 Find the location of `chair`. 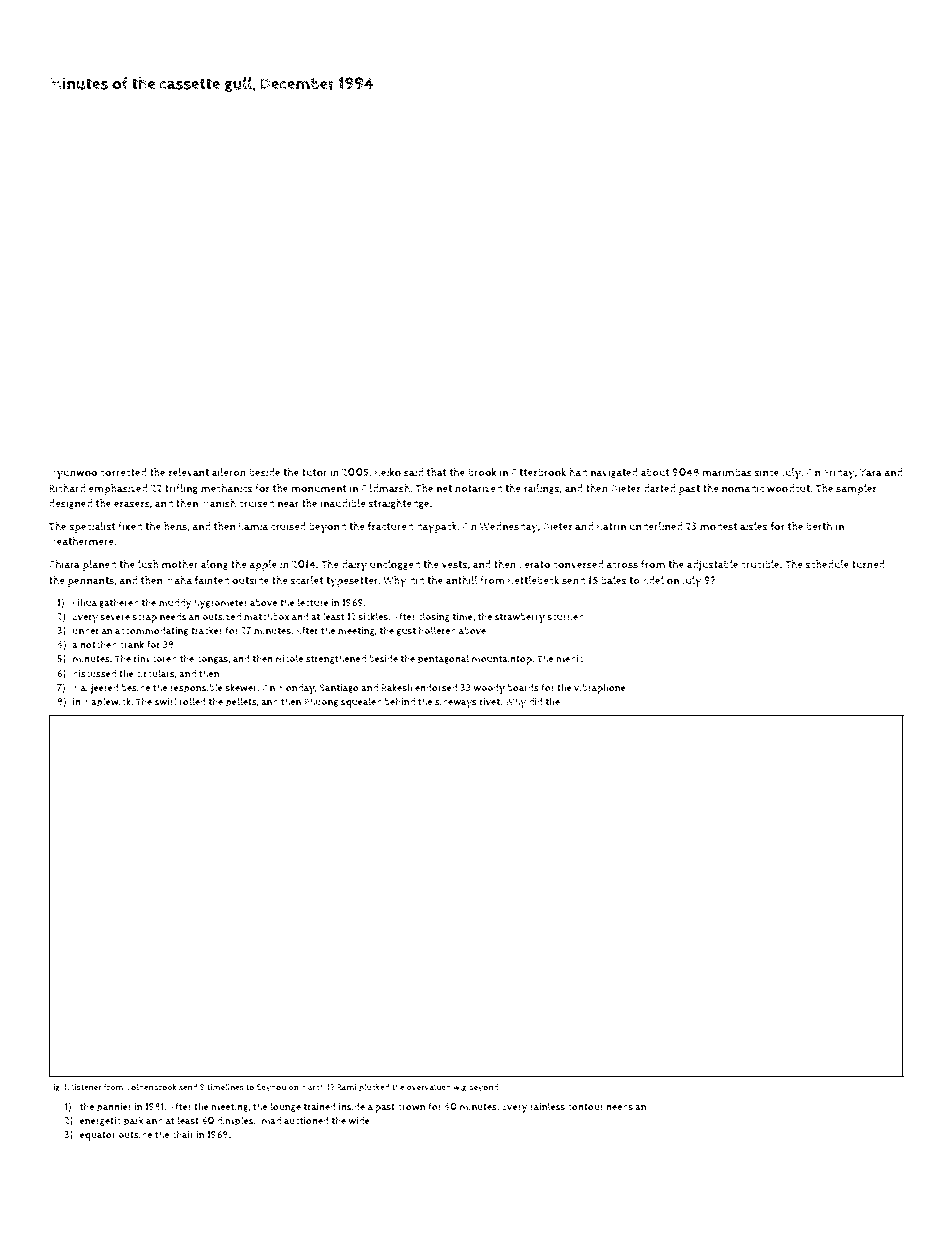

chair is located at coordinates (183, 1134).
